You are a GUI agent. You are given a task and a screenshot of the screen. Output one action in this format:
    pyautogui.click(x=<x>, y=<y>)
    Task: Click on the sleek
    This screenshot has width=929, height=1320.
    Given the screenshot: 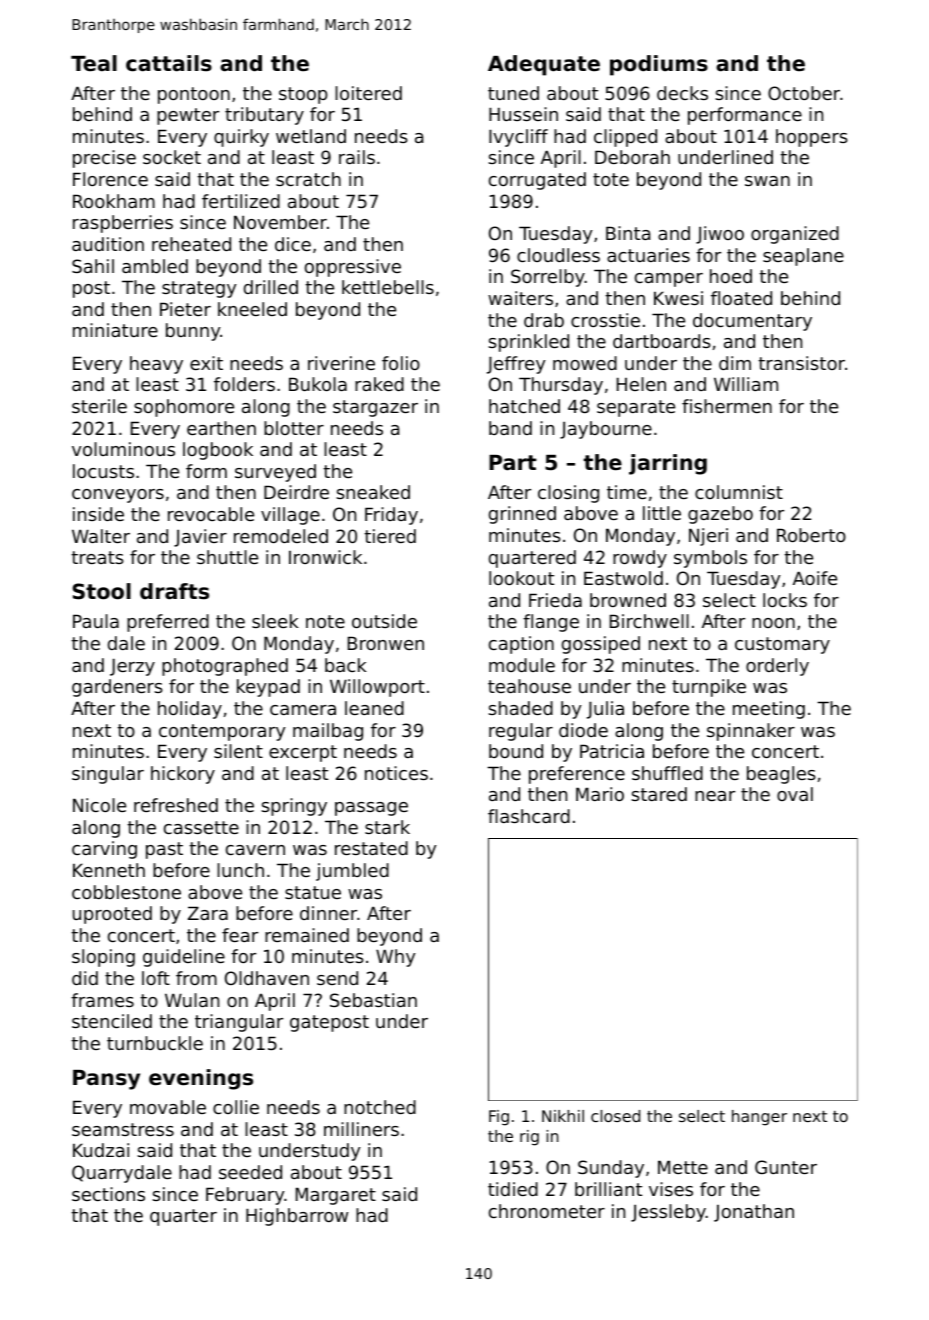 What is the action you would take?
    pyautogui.click(x=275, y=621)
